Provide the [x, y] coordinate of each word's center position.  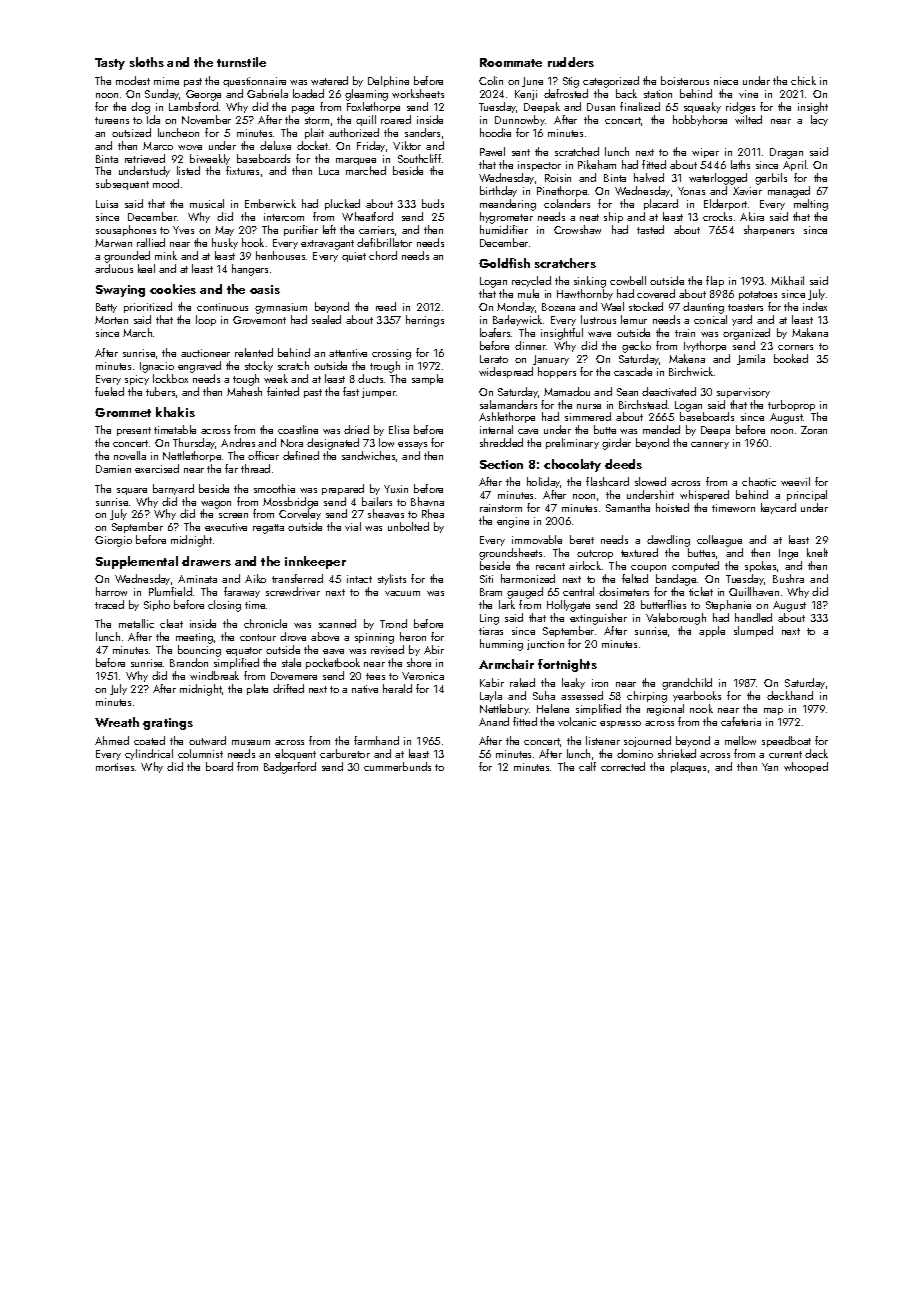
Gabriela [267, 93]
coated [149, 740]
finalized [640, 106]
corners [795, 347]
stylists [392, 579]
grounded [127, 257]
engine [513, 522]
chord [383, 255]
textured [639, 552]
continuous [222, 307]
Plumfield [170, 591]
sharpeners [769, 230]
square [132, 491]
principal [807, 495]
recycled [531, 281]
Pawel [492, 151]
